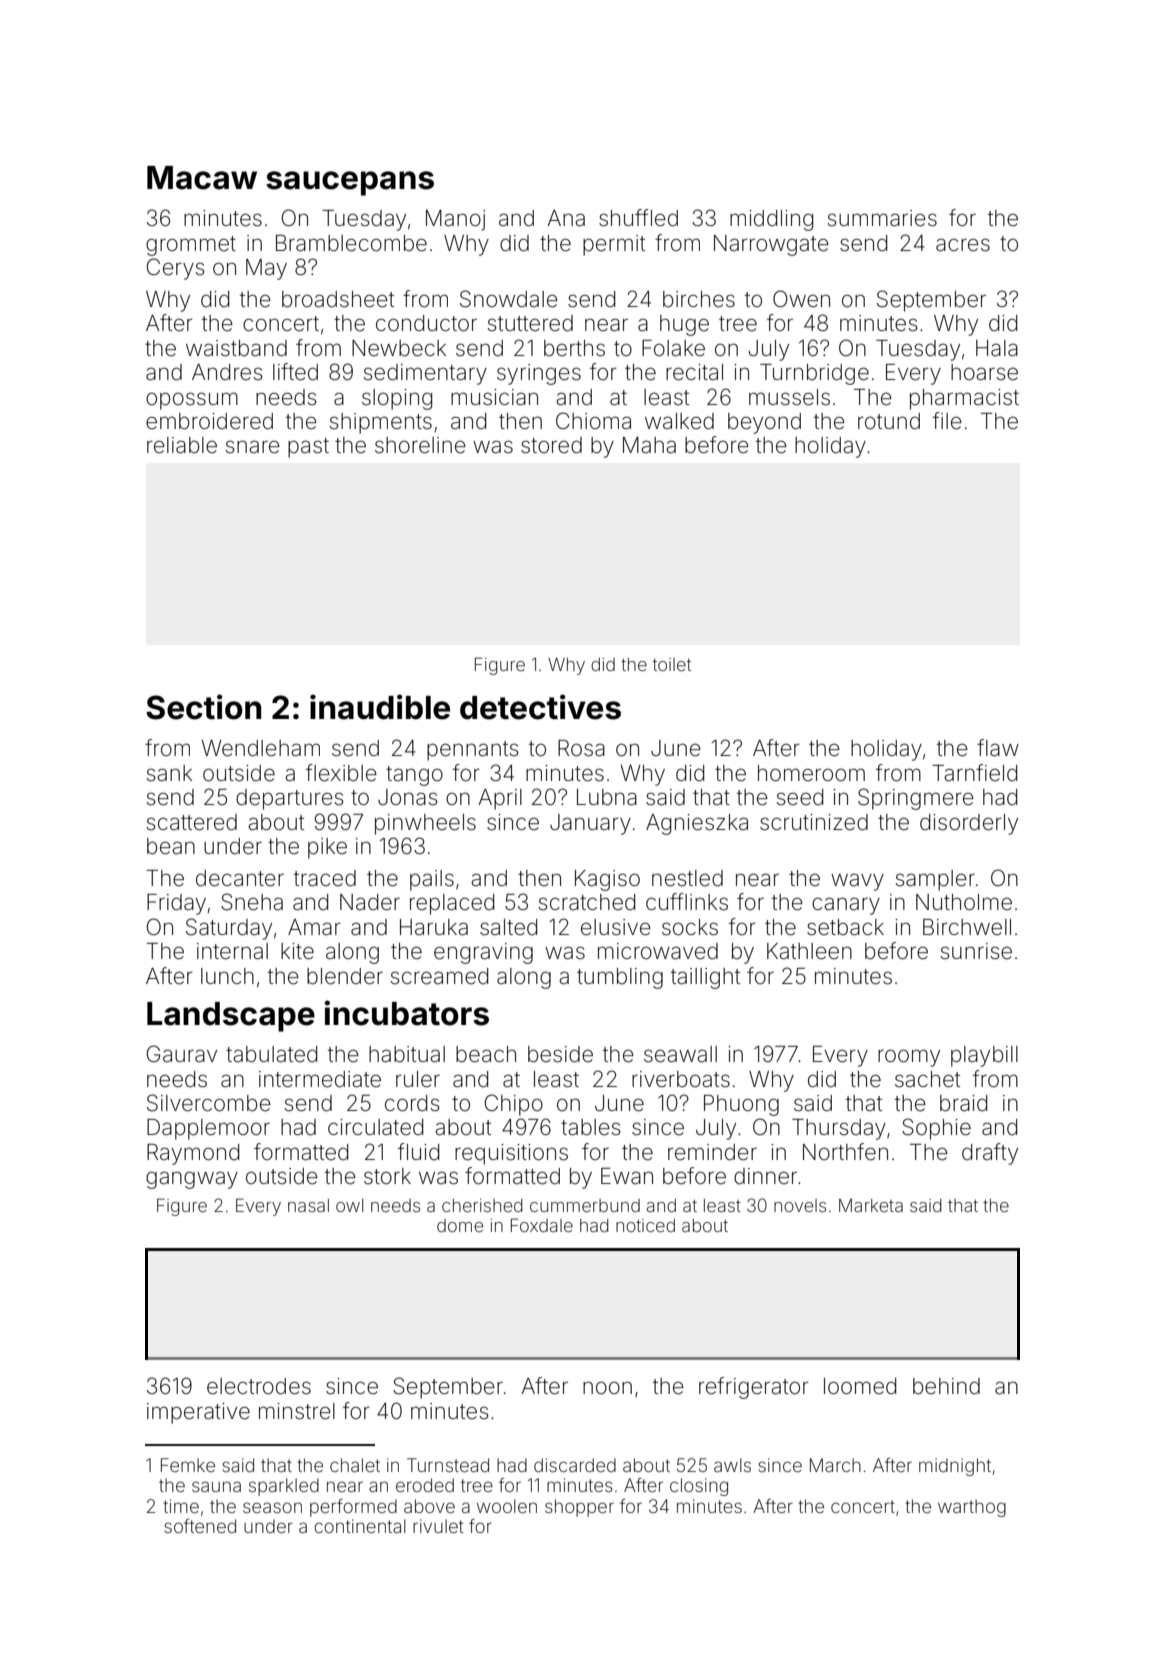 The width and height of the image is (1165, 1654). What do you see at coordinates (587, 902) in the image?
I see `scratched` at bounding box center [587, 902].
